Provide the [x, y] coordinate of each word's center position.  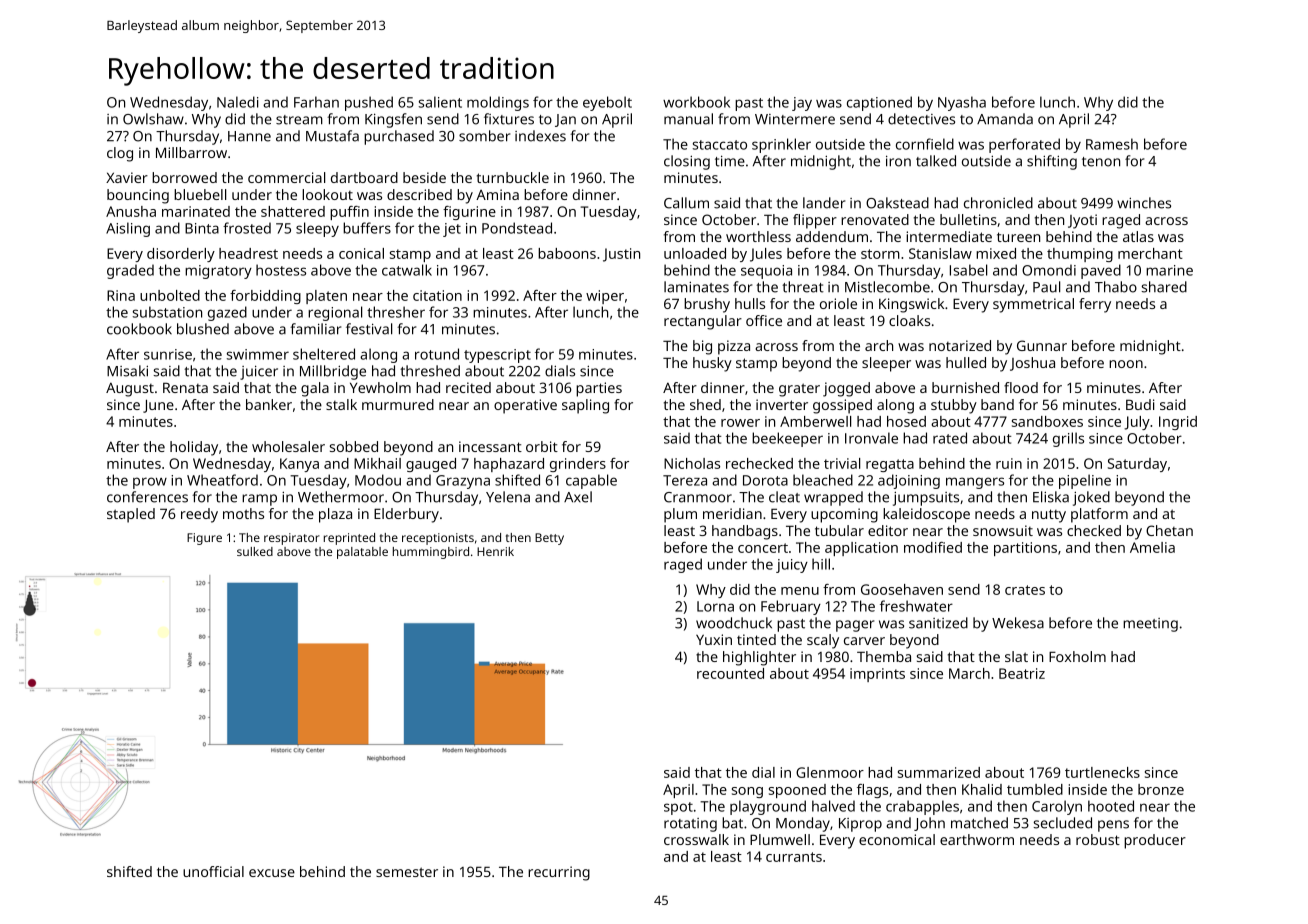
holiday [194, 448]
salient [440, 102]
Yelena [508, 497]
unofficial [213, 871]
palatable [362, 553]
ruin [1009, 463]
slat [1016, 656]
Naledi [238, 102]
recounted [730, 673]
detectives [921, 119]
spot [678, 808]
